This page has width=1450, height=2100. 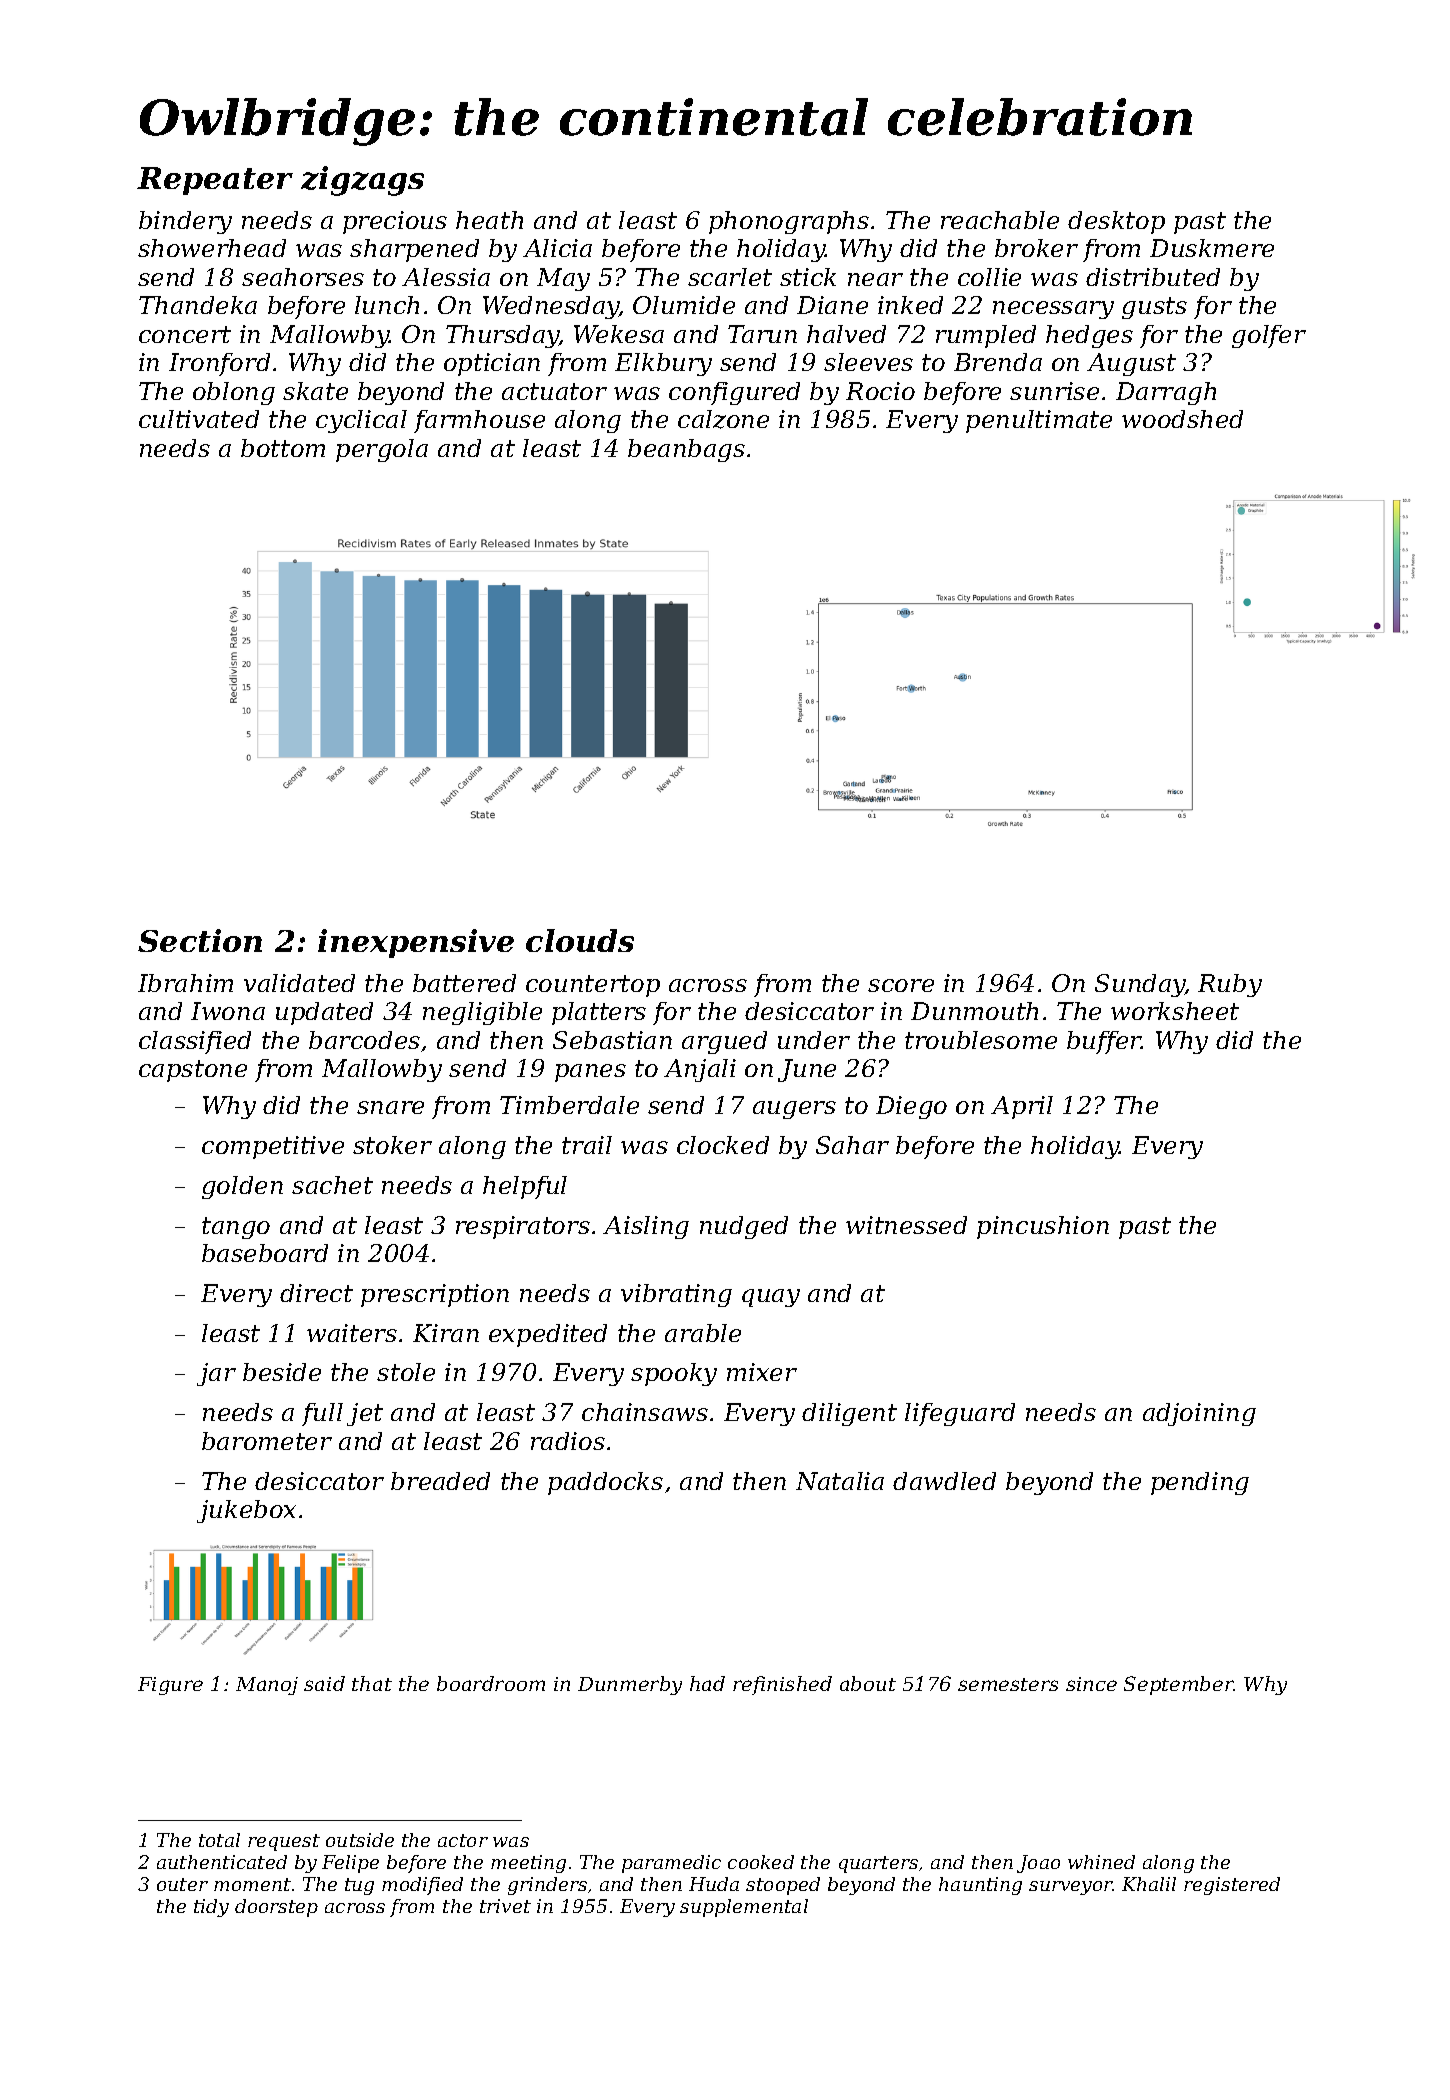 What do you see at coordinates (1039, 421) in the page?
I see `penultimate` at bounding box center [1039, 421].
